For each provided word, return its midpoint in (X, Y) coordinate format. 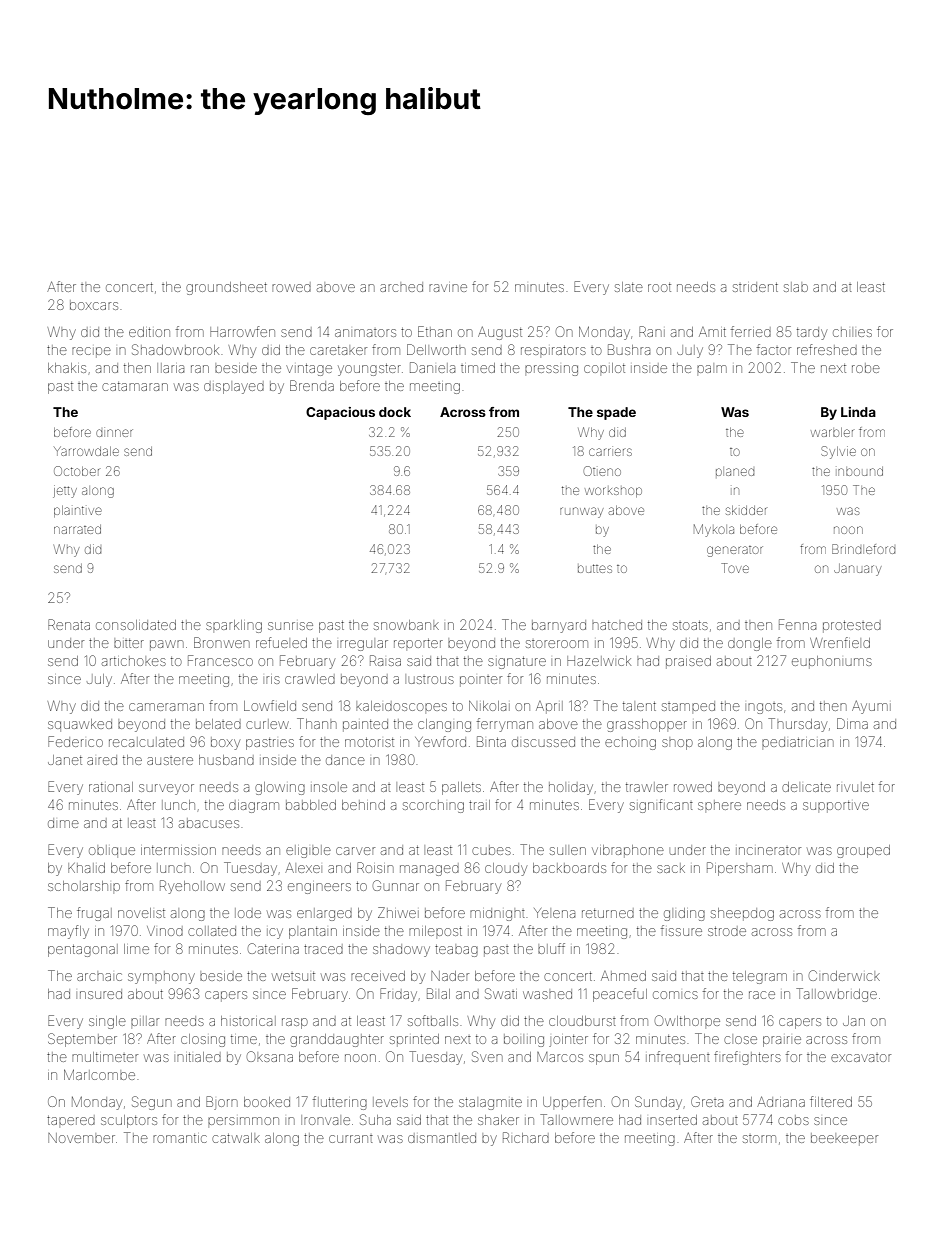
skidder (746, 510)
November (81, 1138)
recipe (91, 352)
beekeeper (844, 1139)
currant (351, 1139)
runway (581, 512)
